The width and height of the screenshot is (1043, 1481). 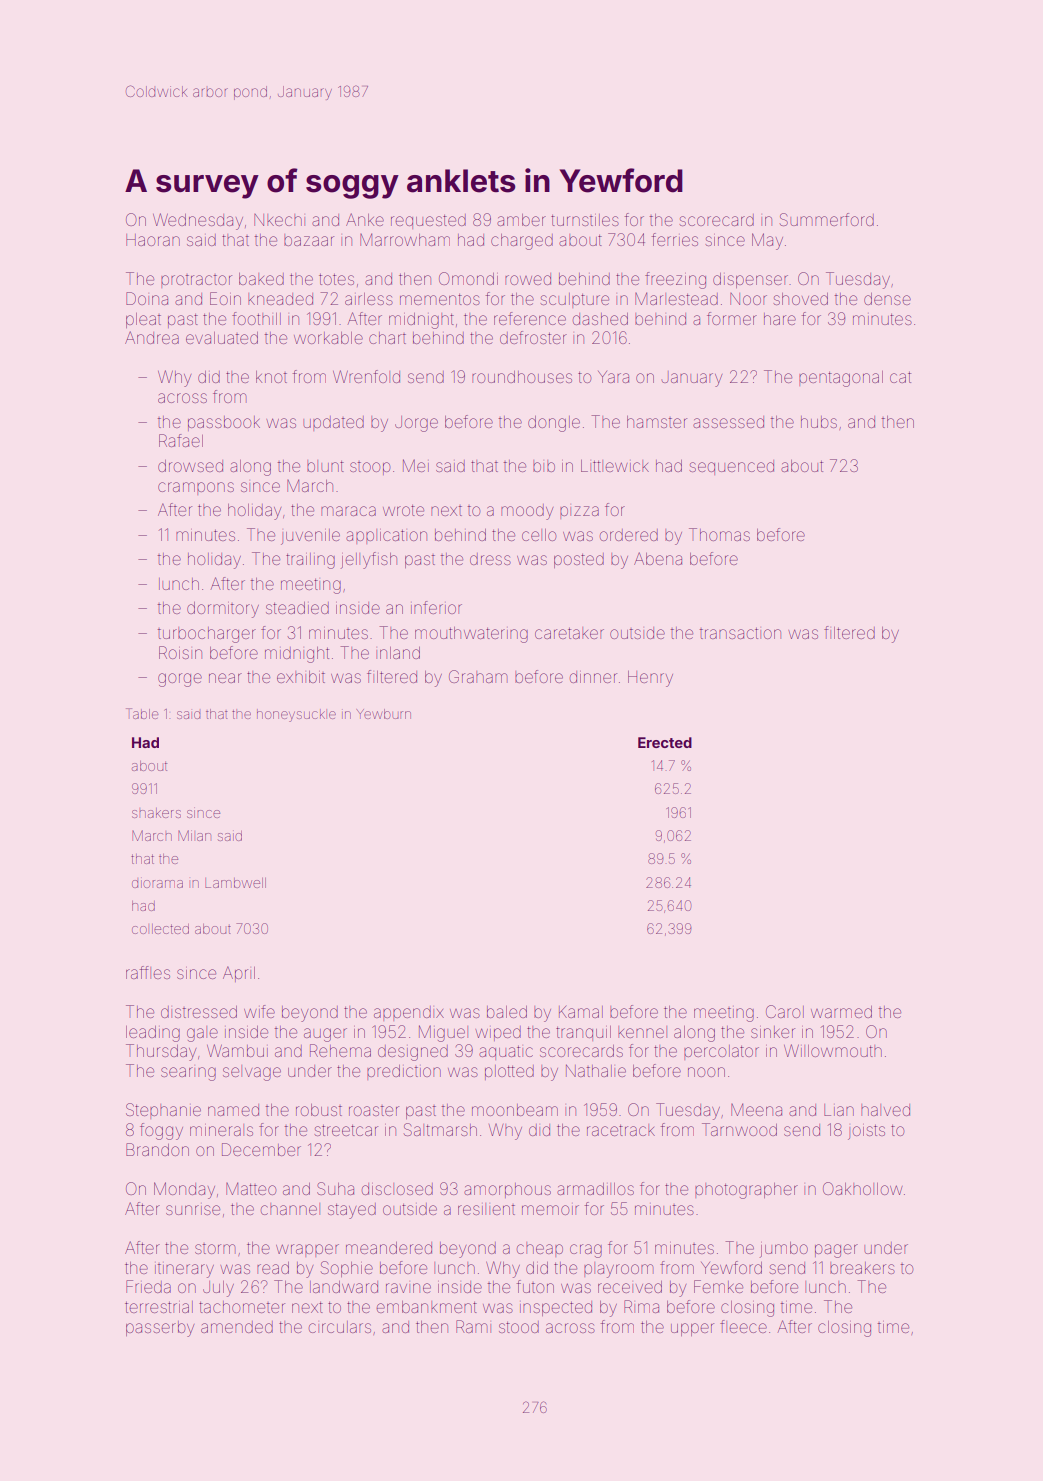 I want to click on mouthwatering, so click(x=471, y=635).
